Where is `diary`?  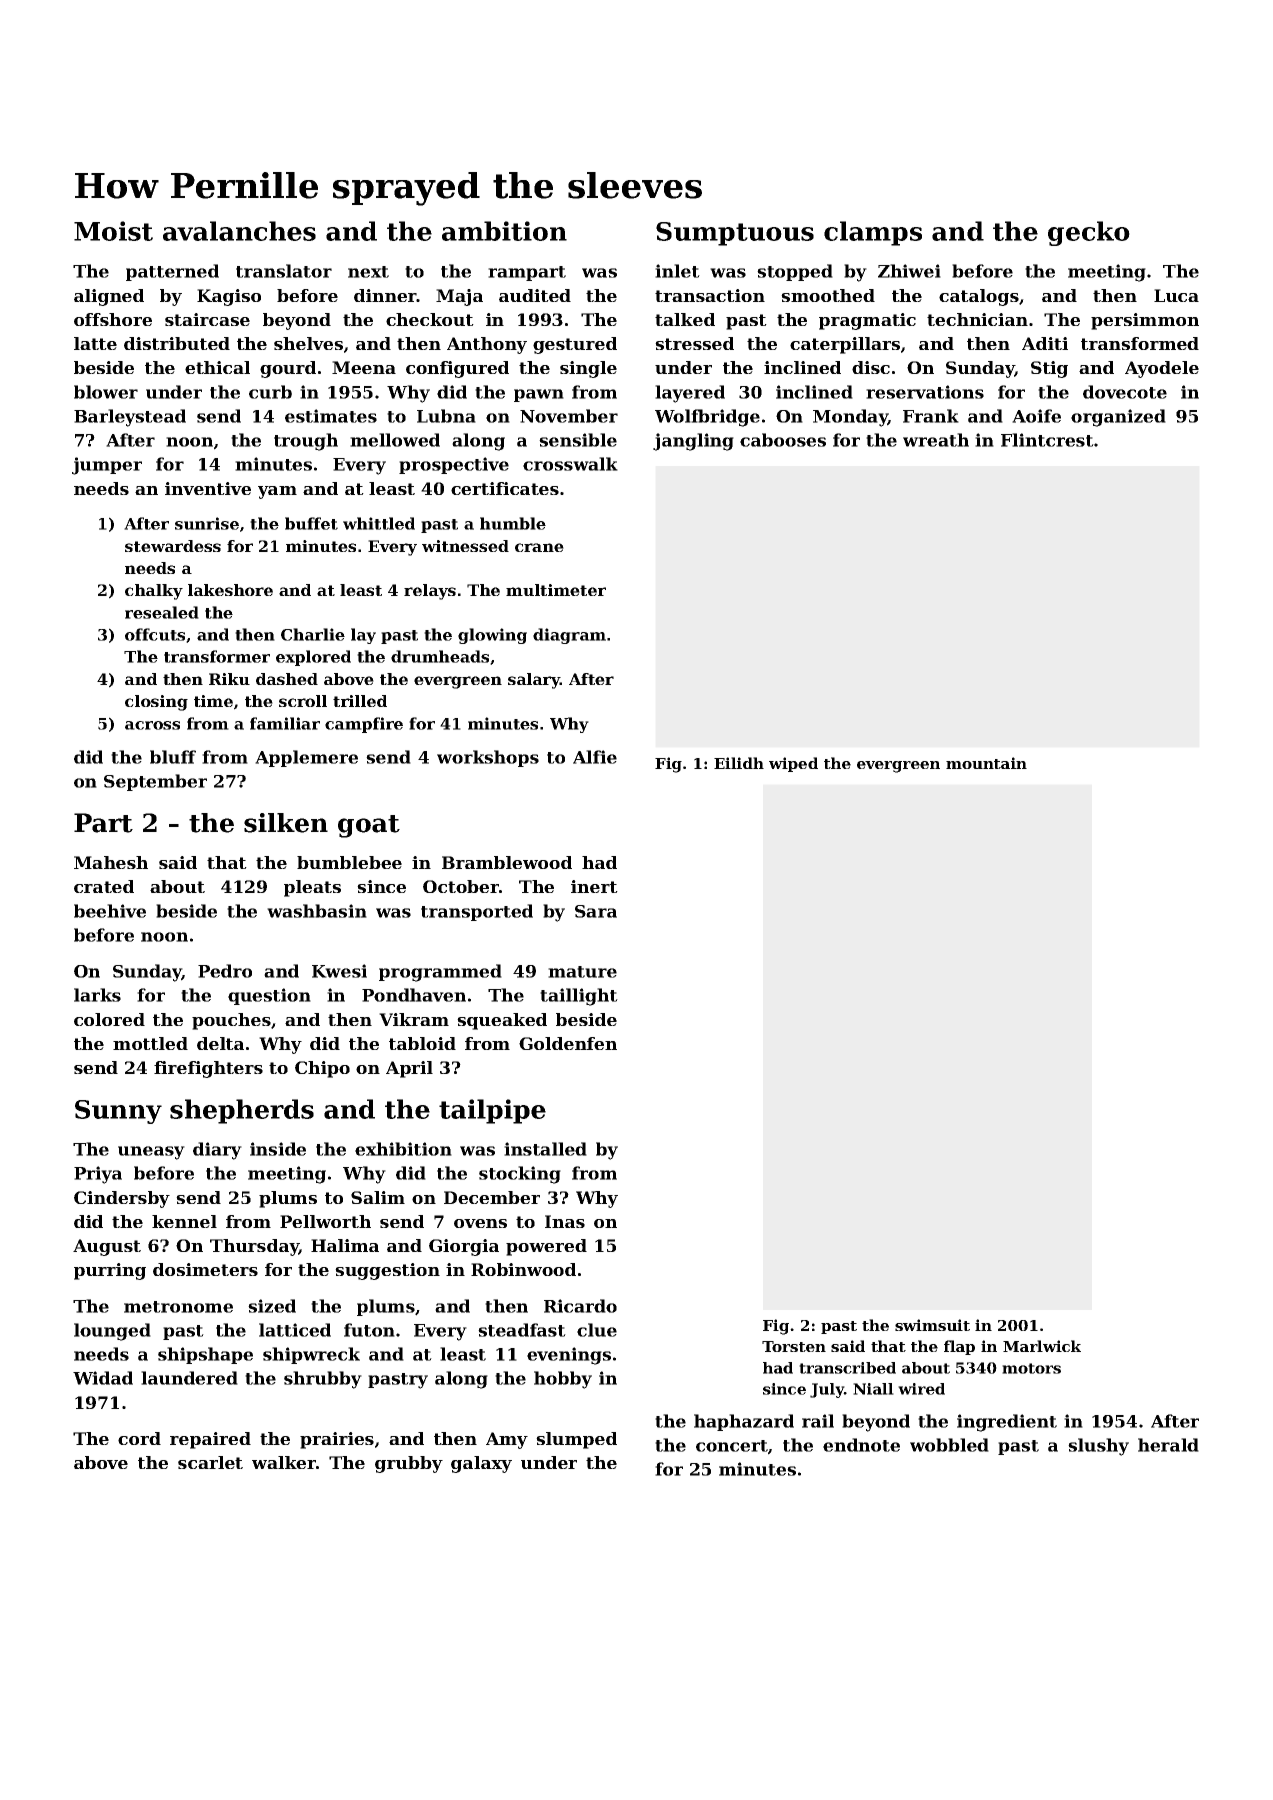 diary is located at coordinates (217, 1151).
